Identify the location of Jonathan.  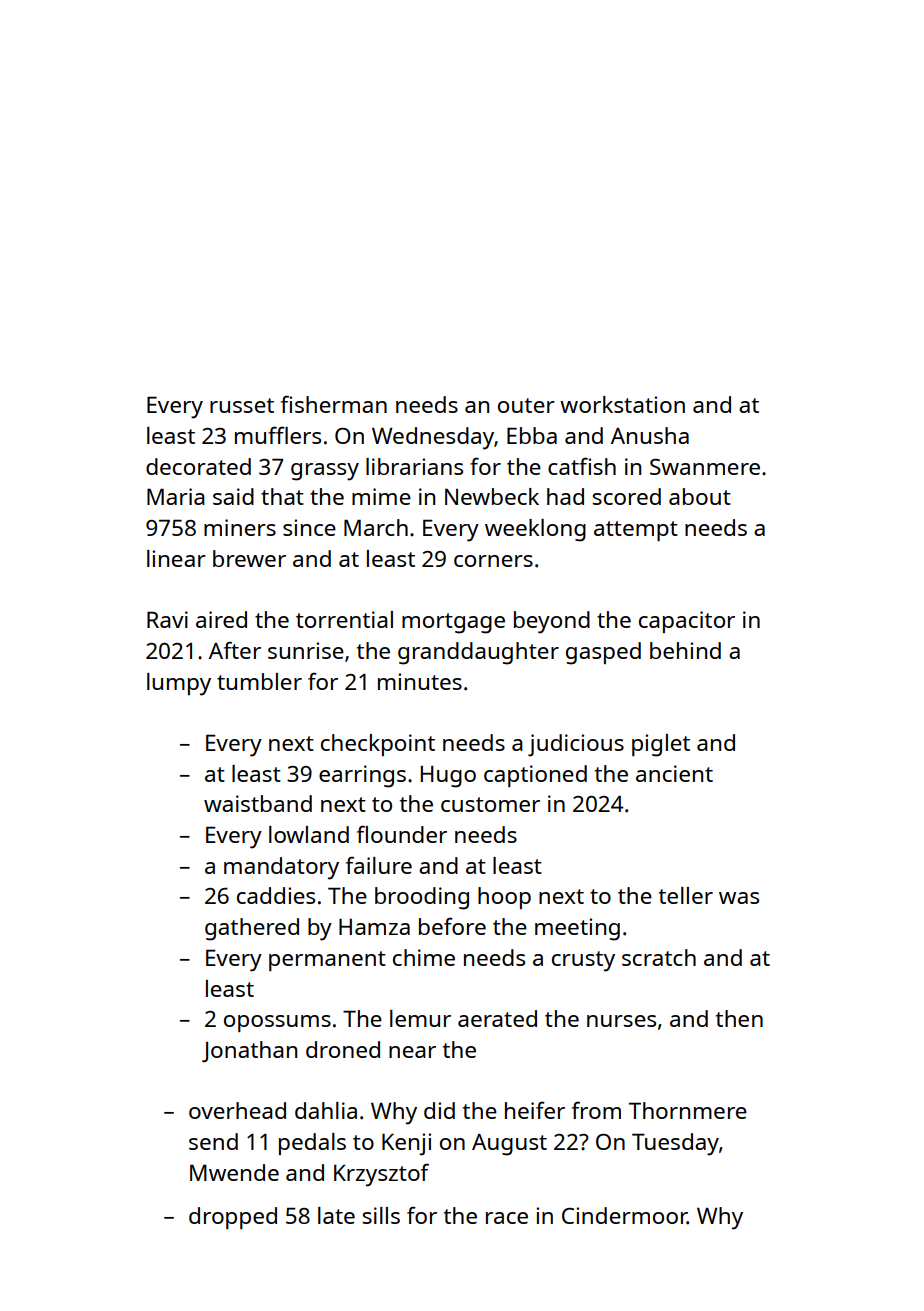
(249, 1051).
